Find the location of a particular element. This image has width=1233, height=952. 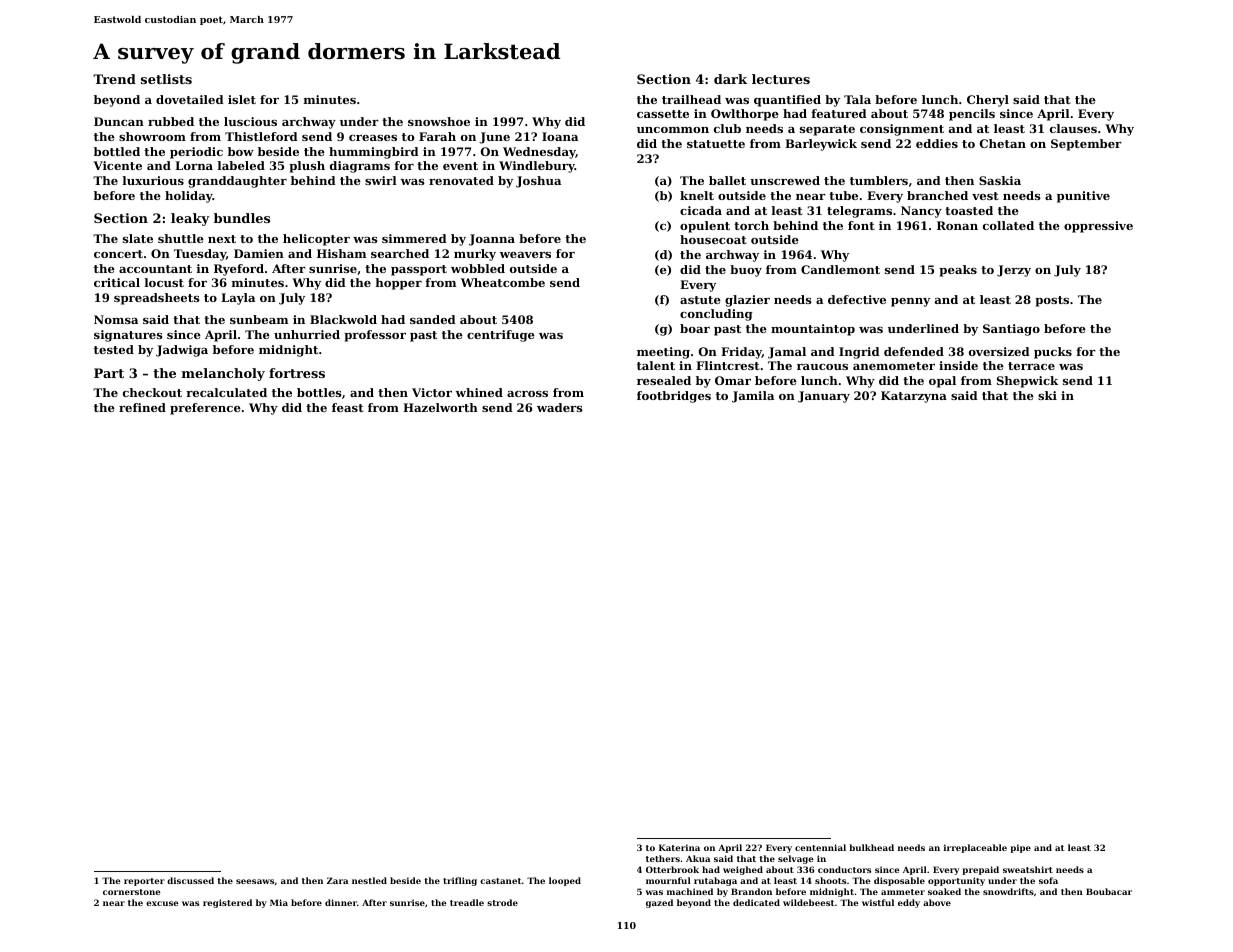

waders is located at coordinates (560, 407).
